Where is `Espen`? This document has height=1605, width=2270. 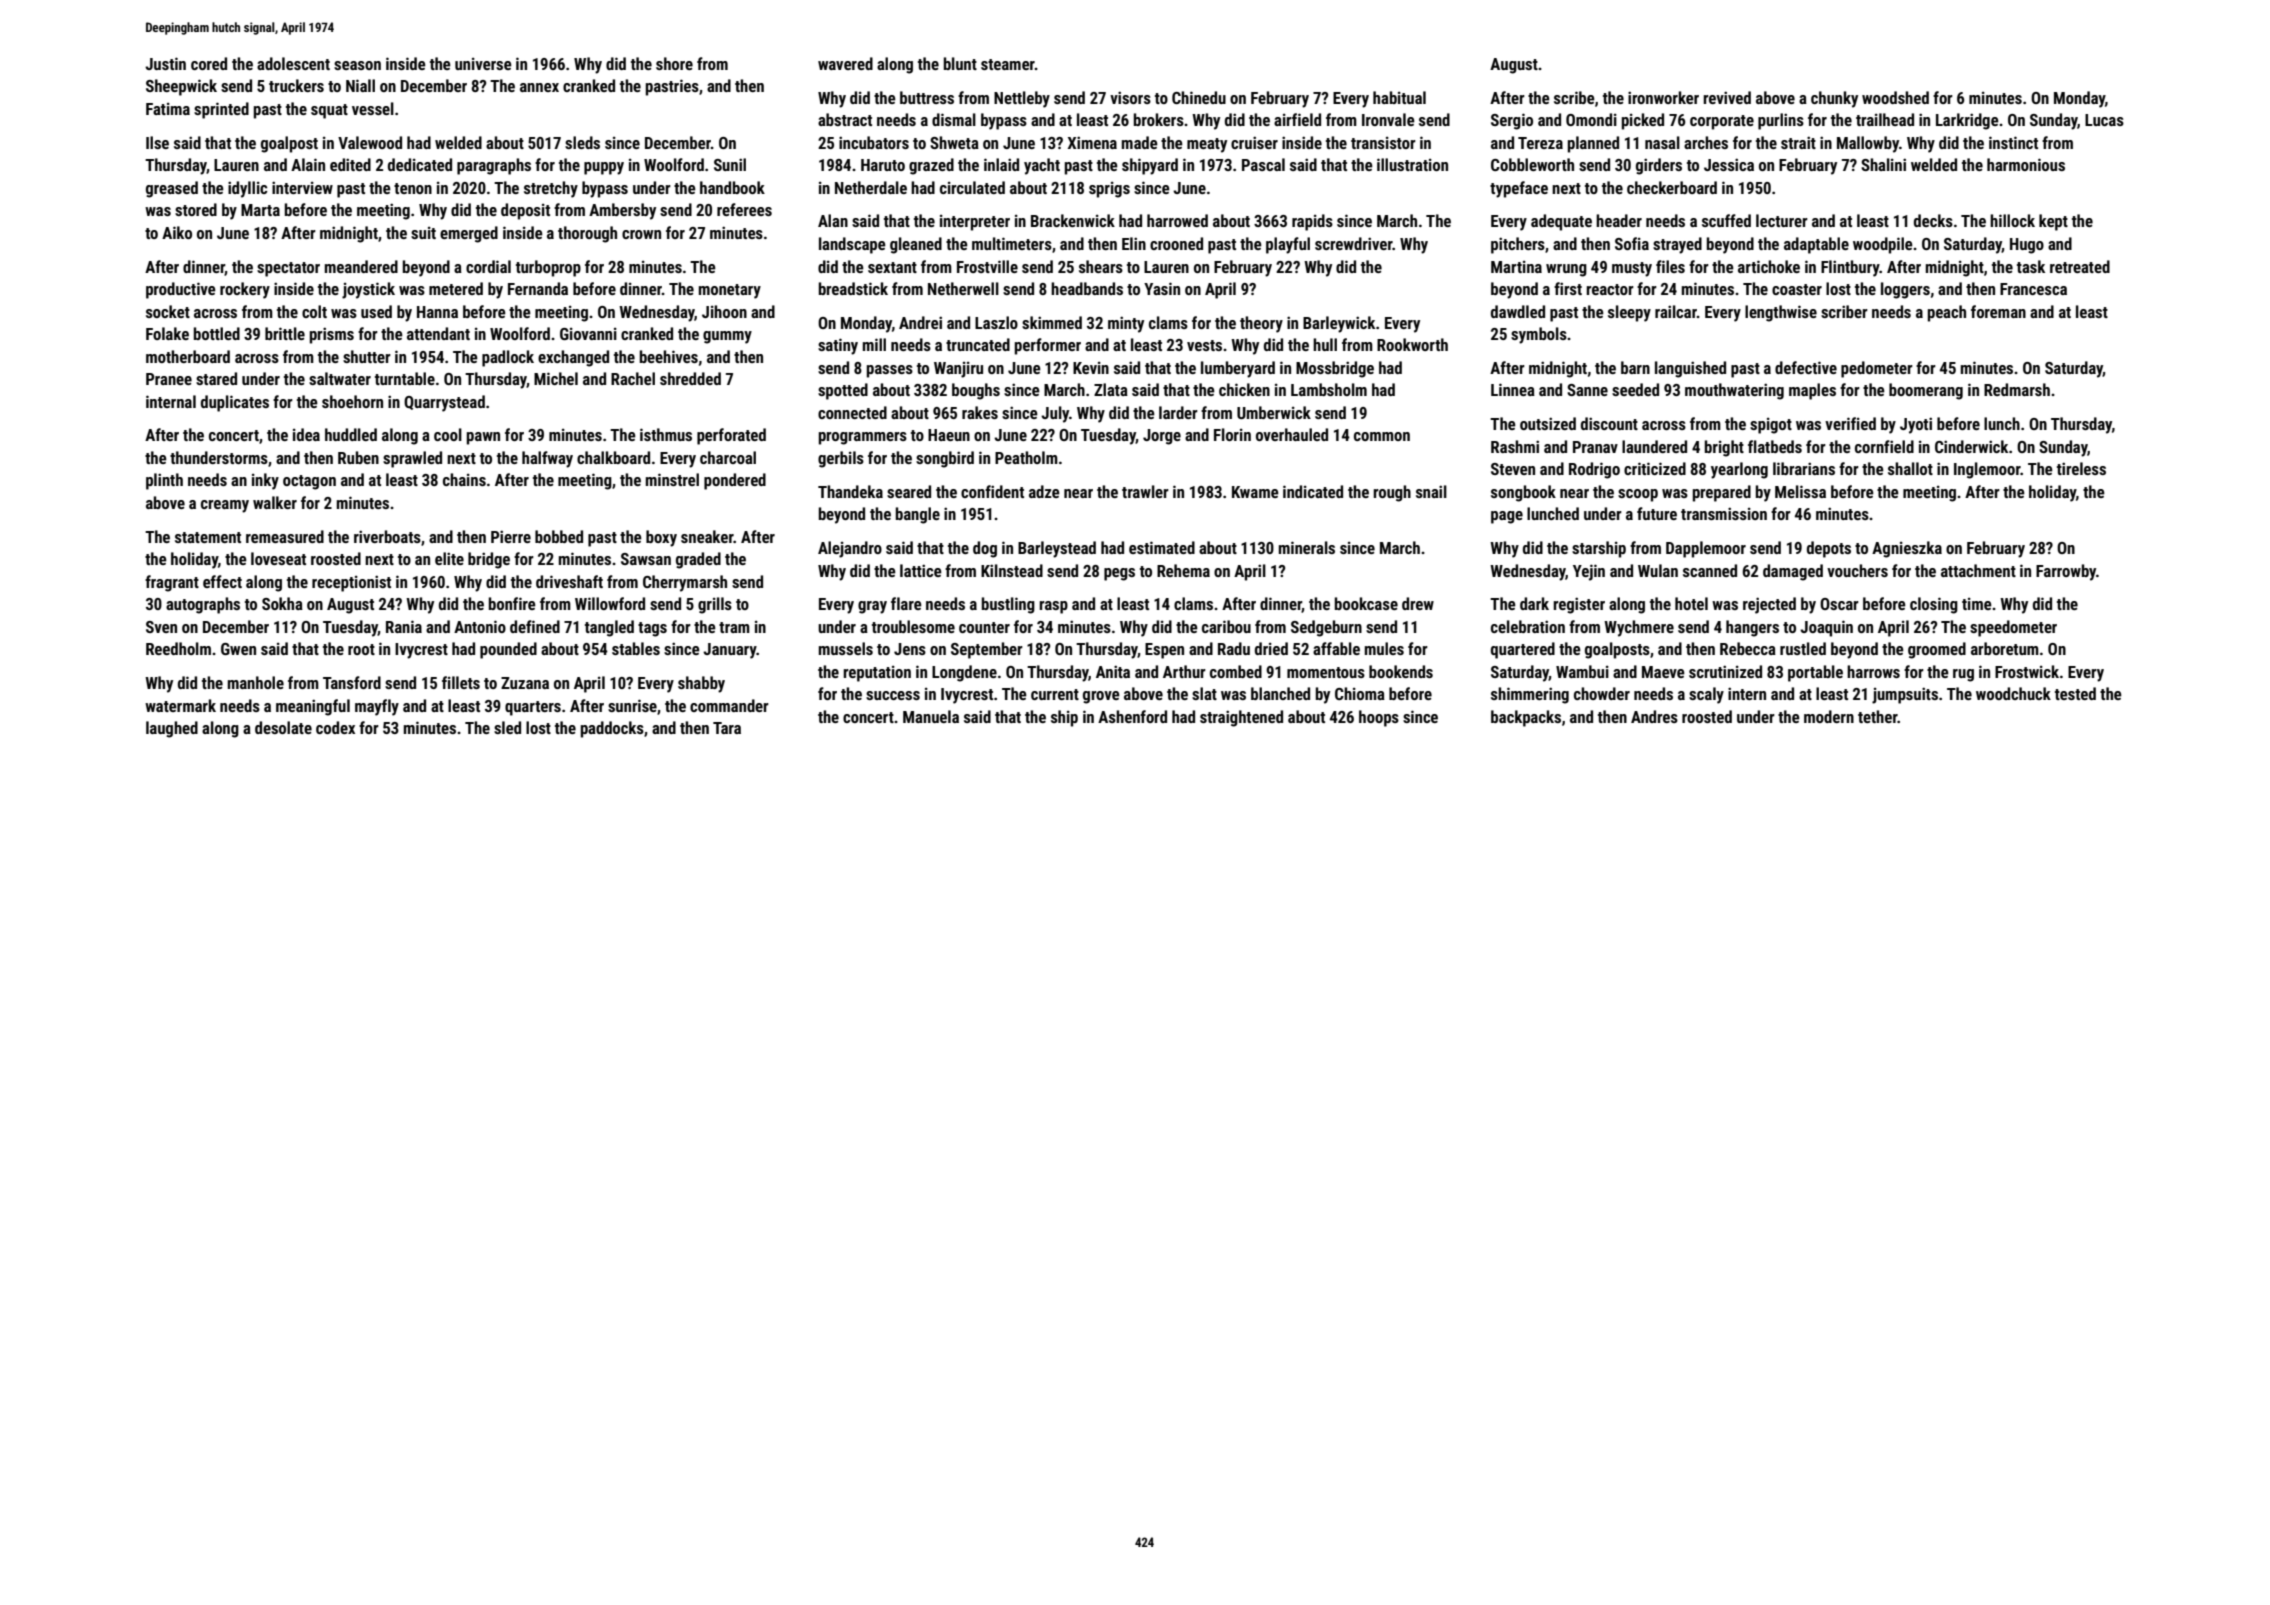 Espen is located at coordinates (1164, 651).
